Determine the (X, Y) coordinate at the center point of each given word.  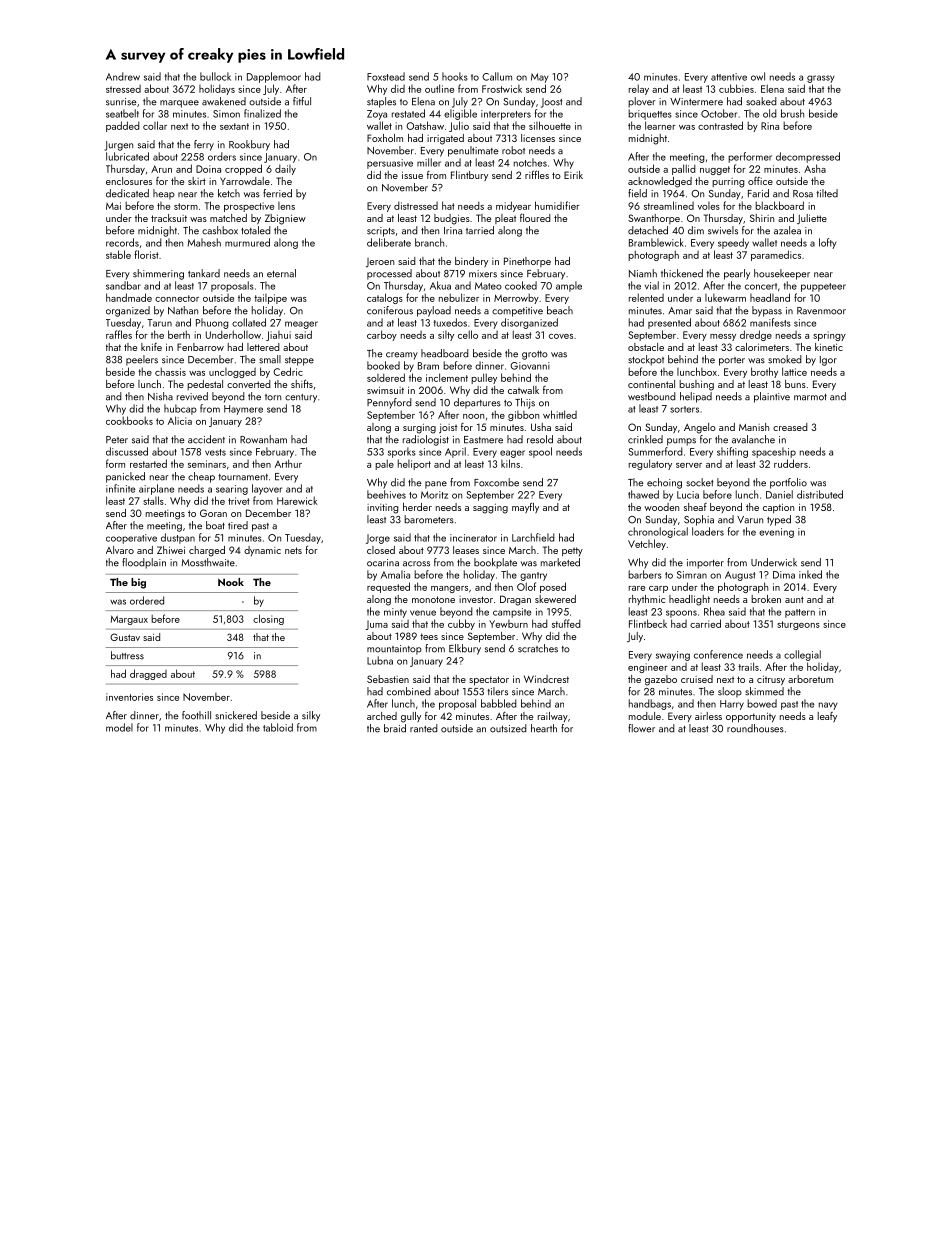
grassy (821, 79)
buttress (127, 655)
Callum (497, 76)
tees (429, 636)
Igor (828, 361)
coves (561, 336)
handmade (129, 297)
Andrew (123, 76)
